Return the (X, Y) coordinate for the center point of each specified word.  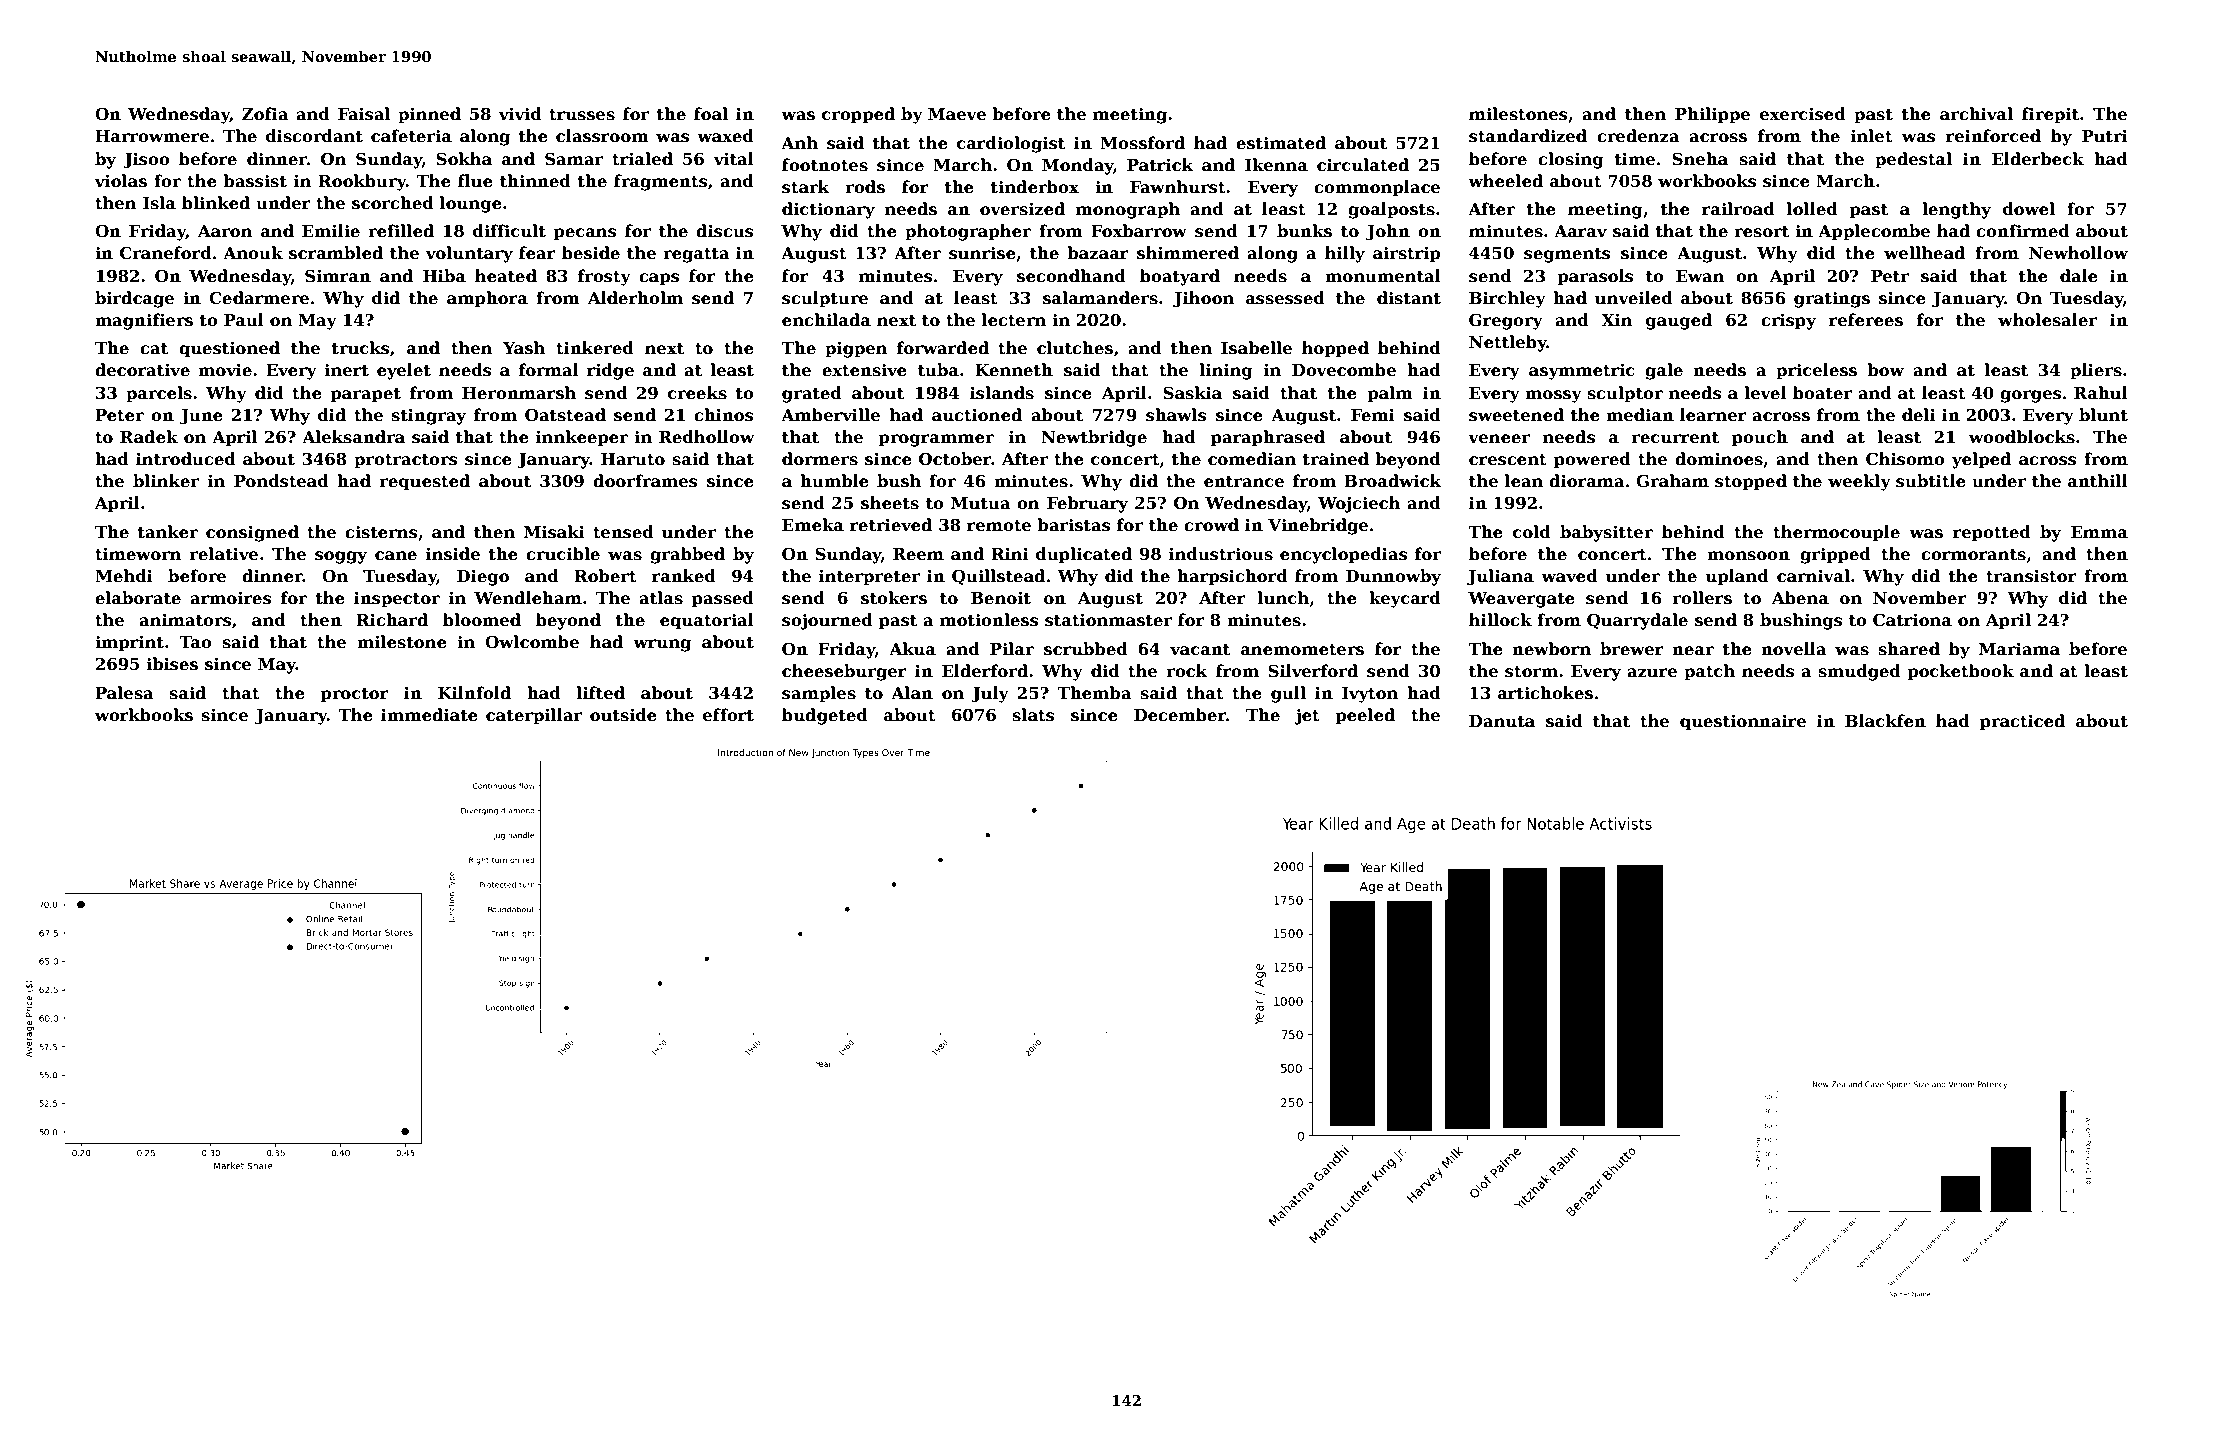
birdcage (134, 299)
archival (1976, 114)
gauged (1679, 321)
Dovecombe (1344, 370)
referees (1866, 320)
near (1693, 651)
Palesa (124, 693)
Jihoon (1203, 299)
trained (1336, 459)
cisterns (381, 532)
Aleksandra (353, 437)
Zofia (265, 113)
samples (819, 694)
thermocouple (1836, 533)
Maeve (957, 114)
